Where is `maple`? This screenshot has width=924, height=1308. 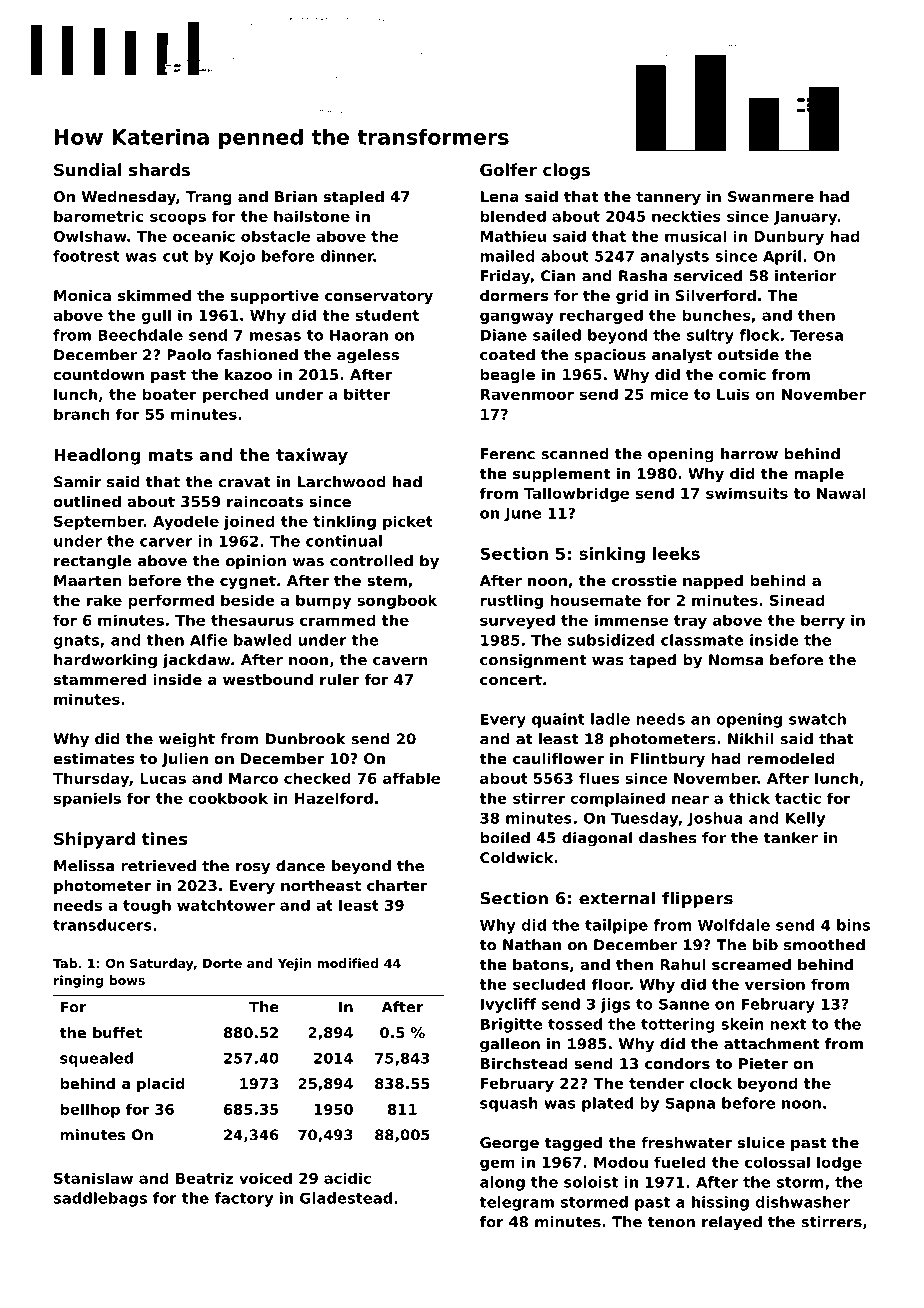
maple is located at coordinates (819, 475).
